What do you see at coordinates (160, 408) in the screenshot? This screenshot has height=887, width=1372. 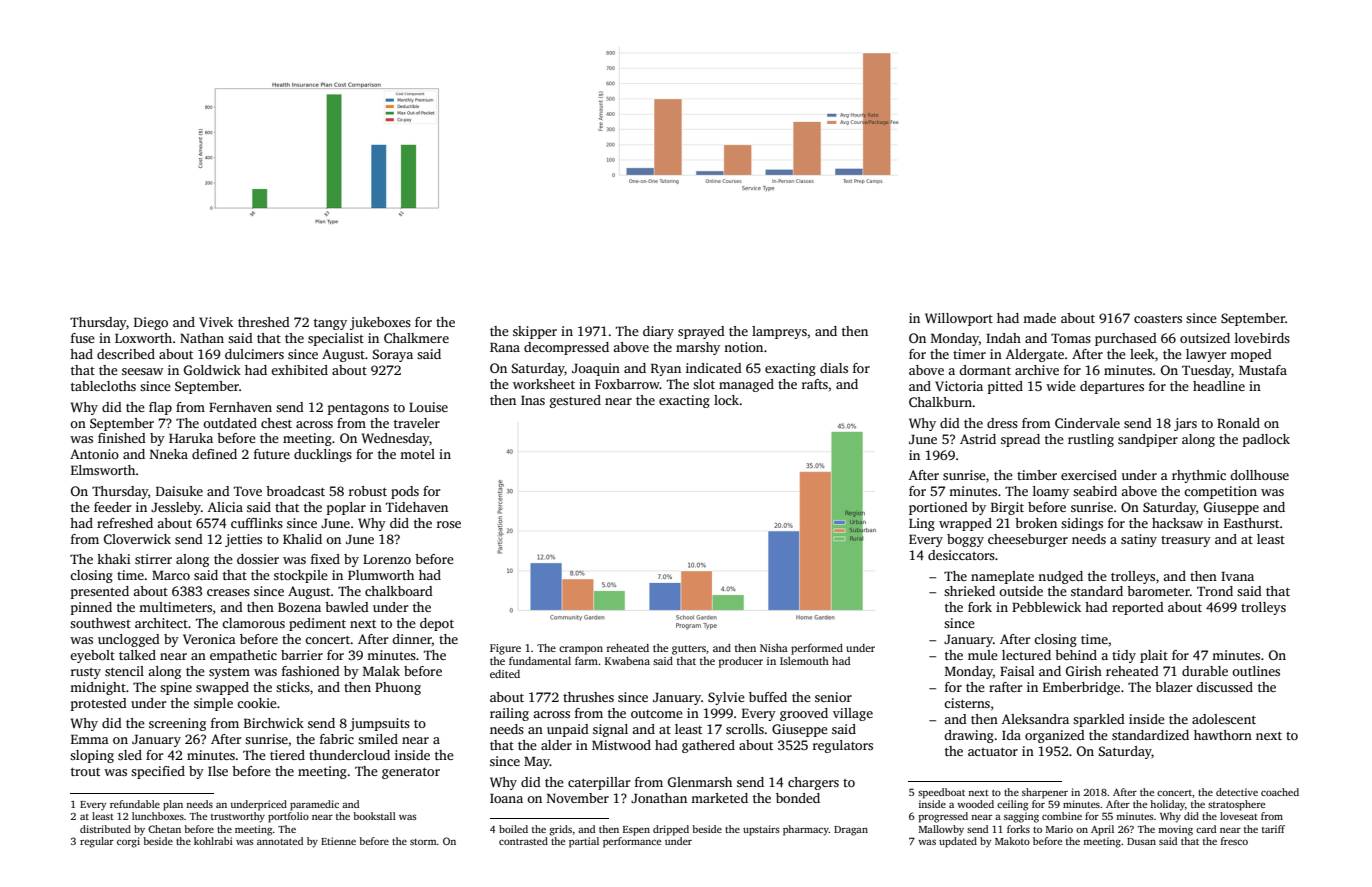 I see `flap` at bounding box center [160, 408].
